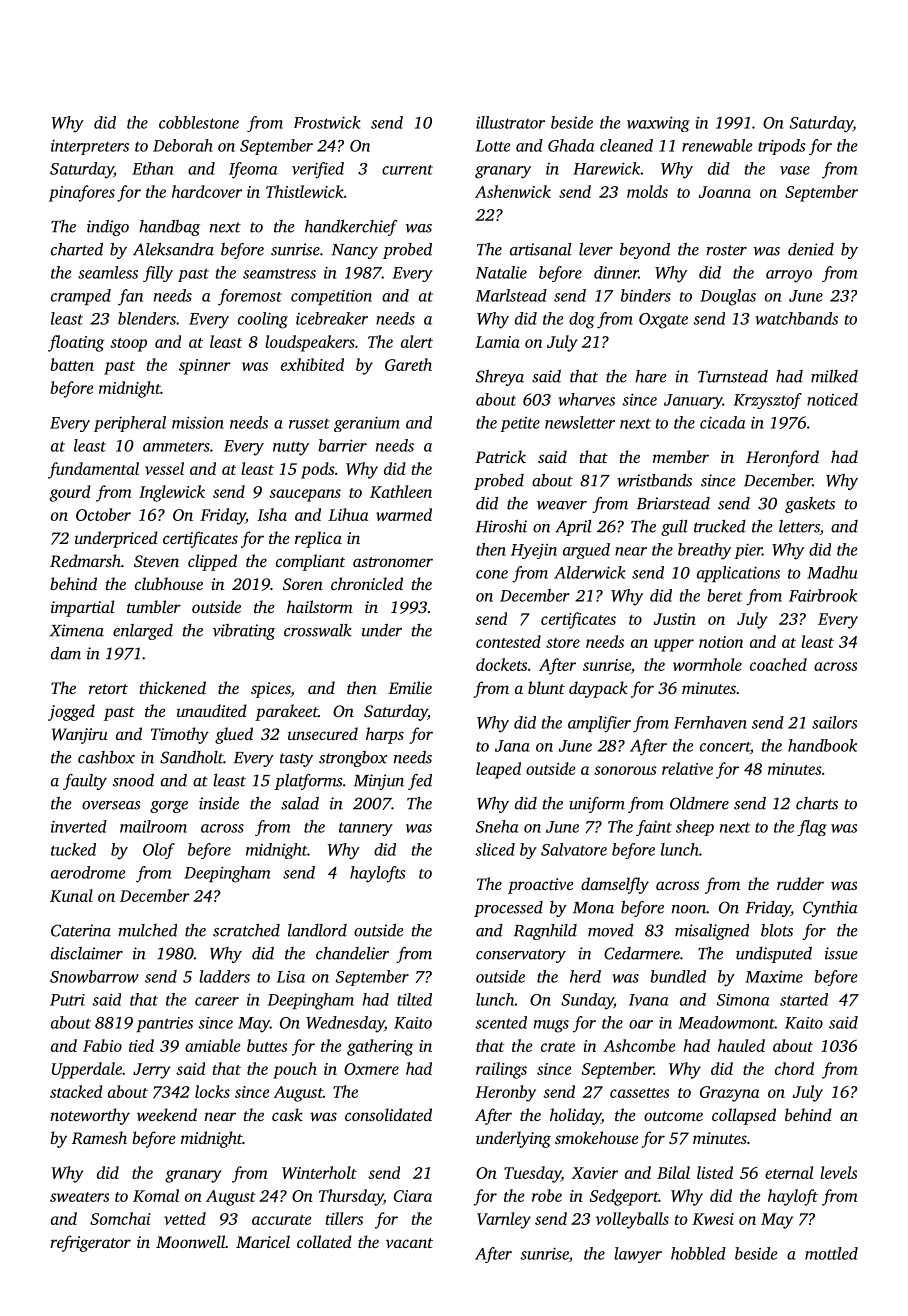  What do you see at coordinates (508, 909) in the screenshot?
I see `processed` at bounding box center [508, 909].
